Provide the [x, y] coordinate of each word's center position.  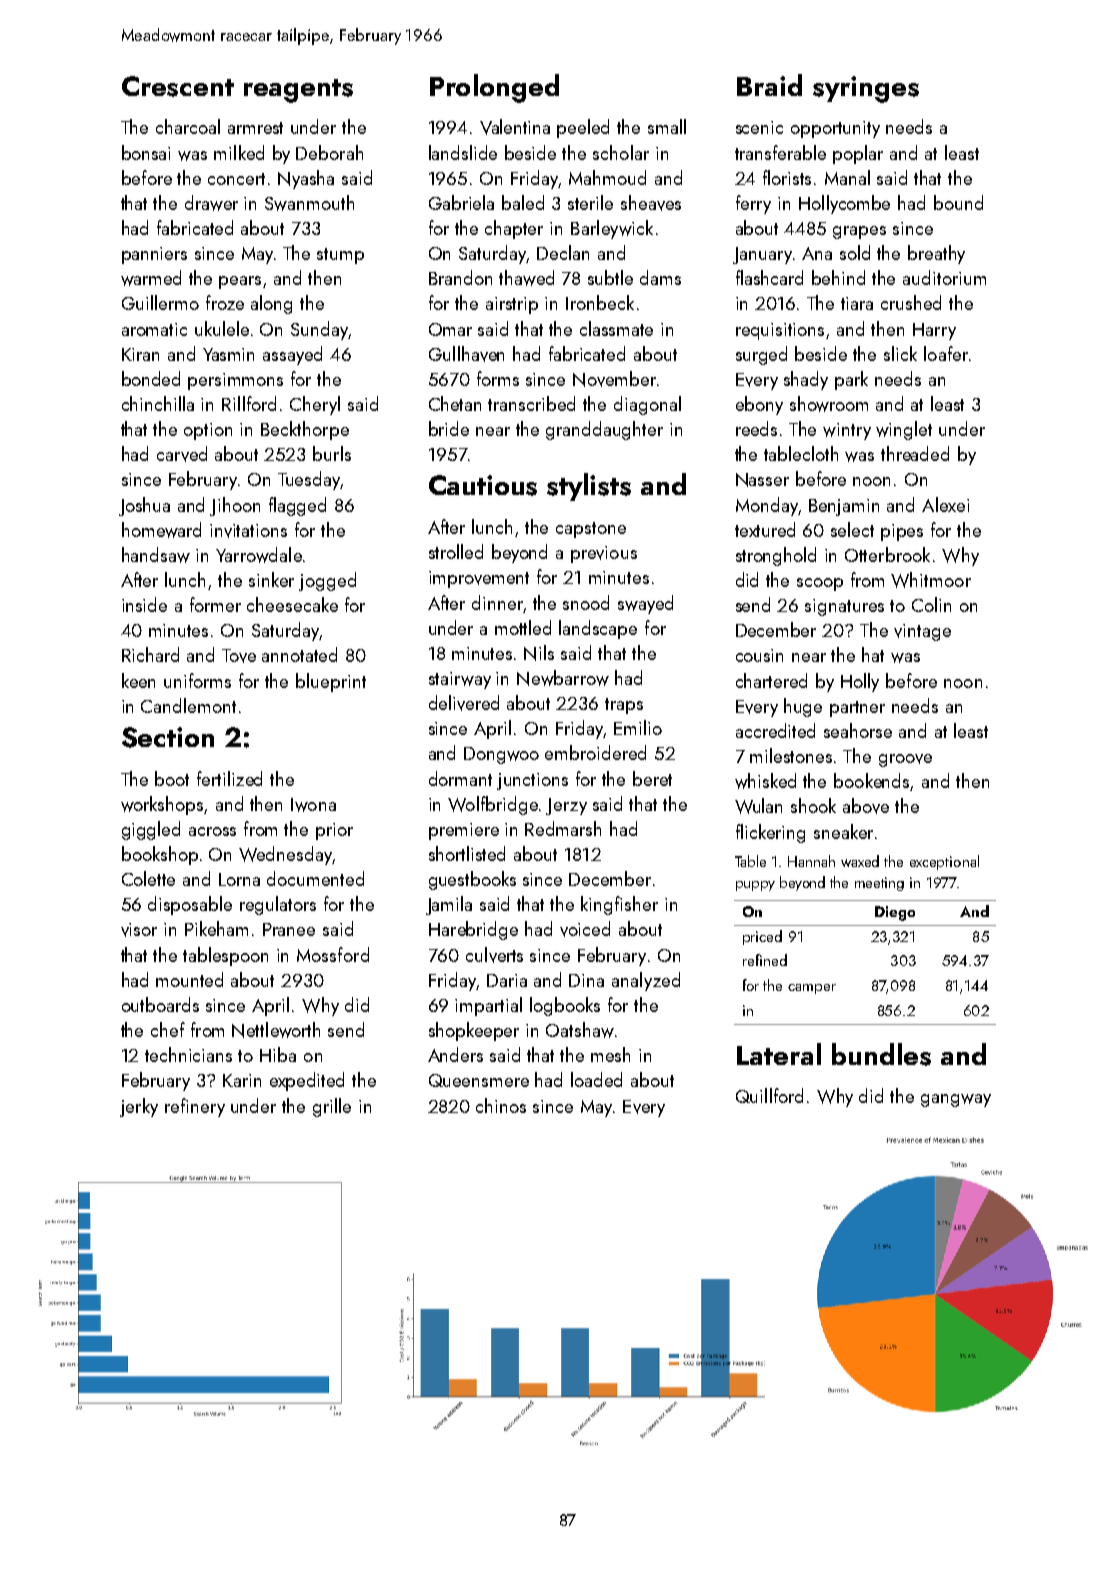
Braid [769, 85]
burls [332, 453]
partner [857, 709]
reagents [298, 91]
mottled [523, 627]
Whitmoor [931, 580]
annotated [299, 654]
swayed [645, 604]
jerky [139, 1107]
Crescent [178, 86]
